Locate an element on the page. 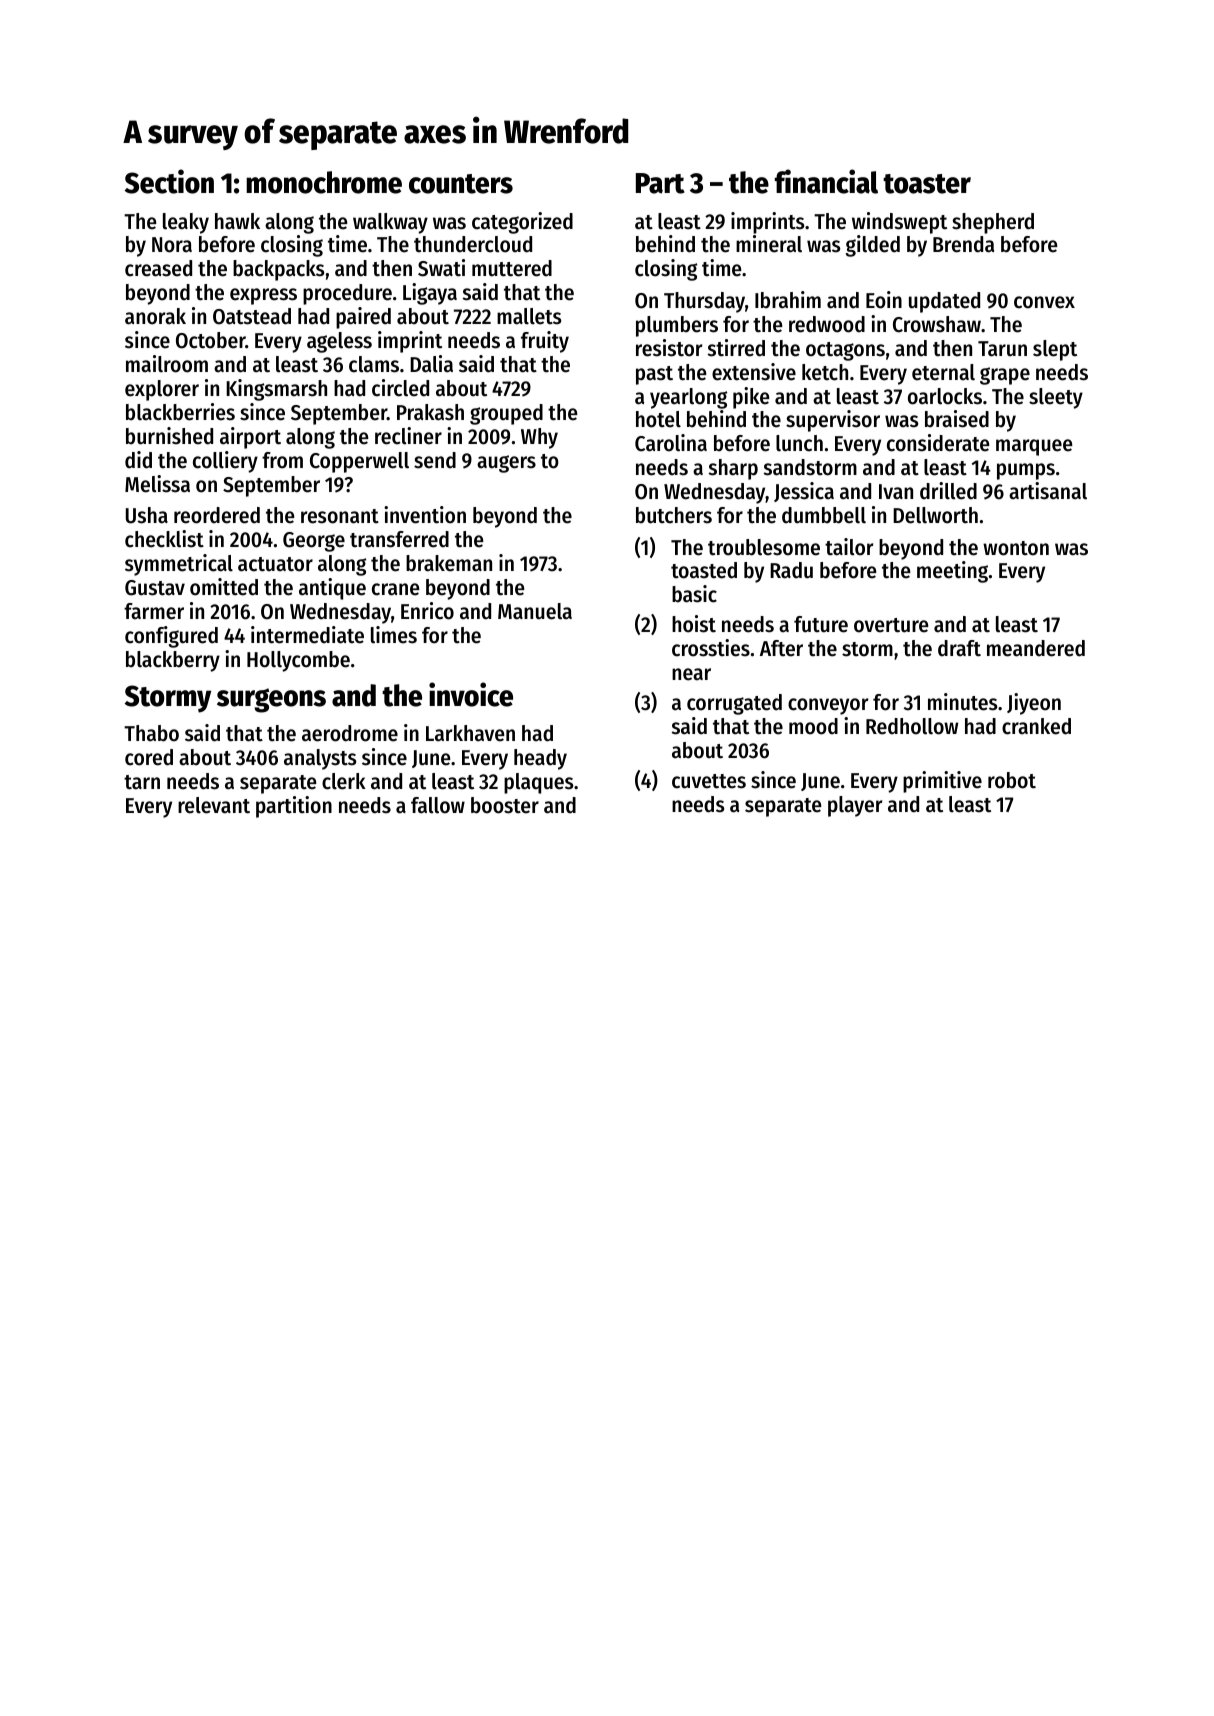  from is located at coordinates (282, 460).
